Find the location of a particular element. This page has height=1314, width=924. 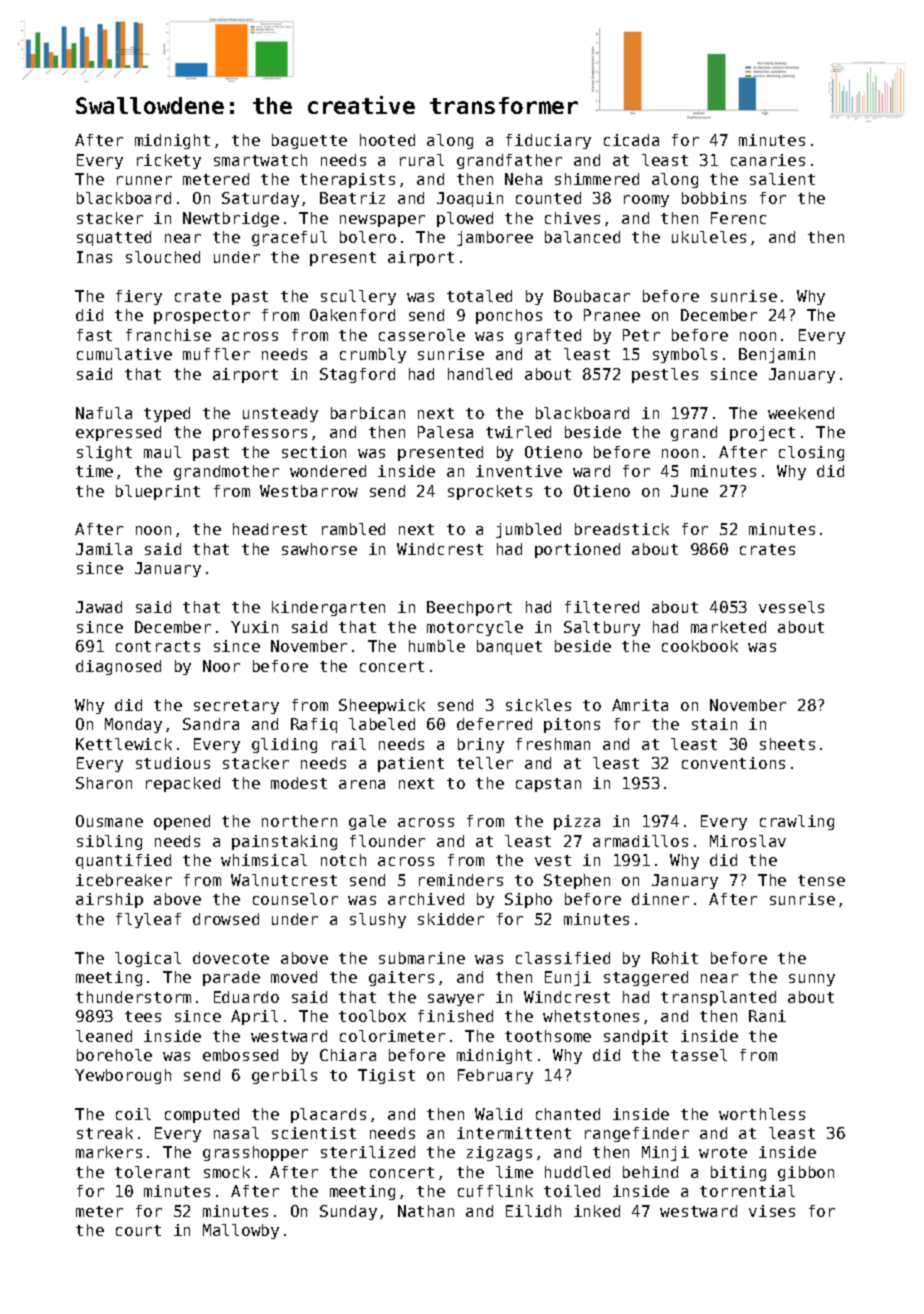

Tigist is located at coordinates (386, 1076).
